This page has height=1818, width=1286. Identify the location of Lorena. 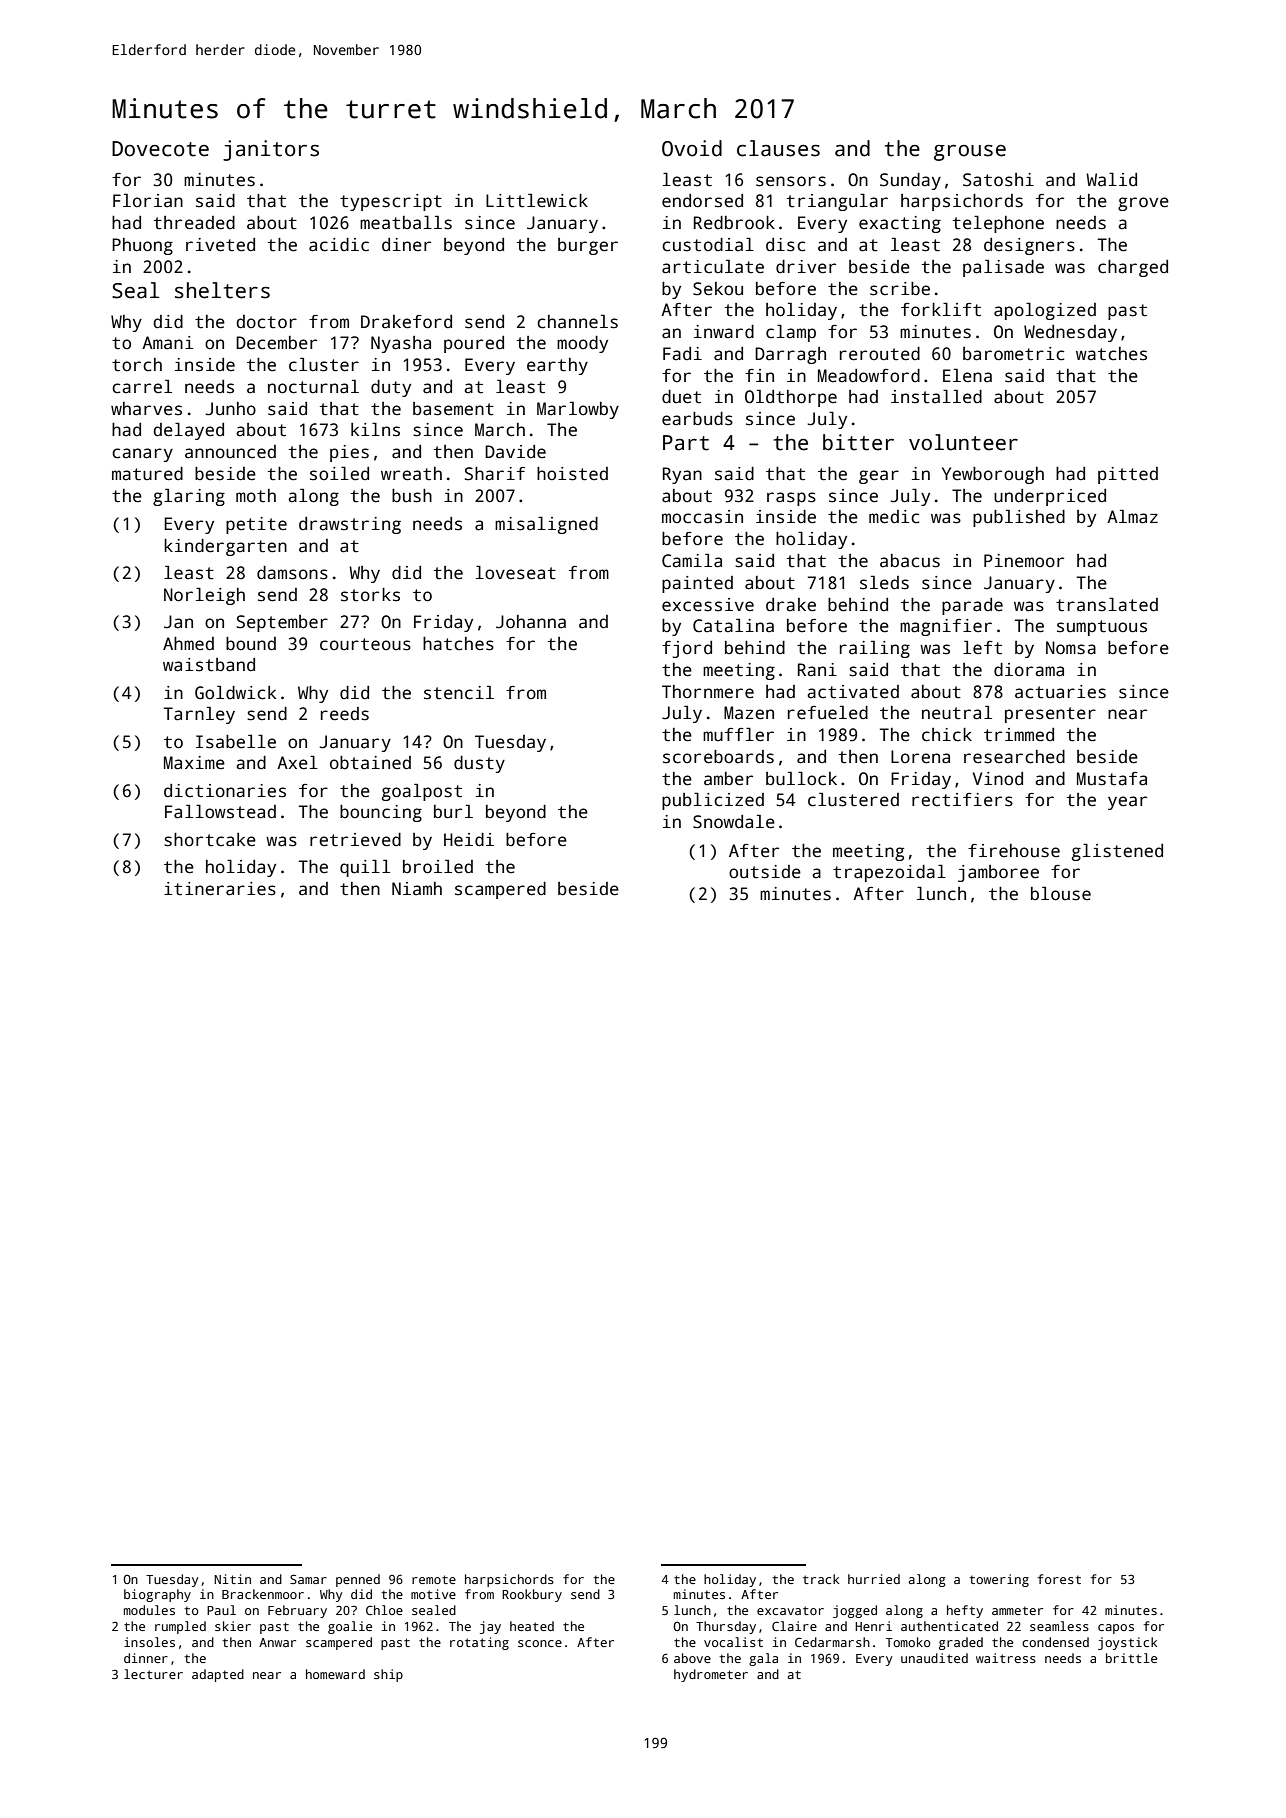
(920, 757).
